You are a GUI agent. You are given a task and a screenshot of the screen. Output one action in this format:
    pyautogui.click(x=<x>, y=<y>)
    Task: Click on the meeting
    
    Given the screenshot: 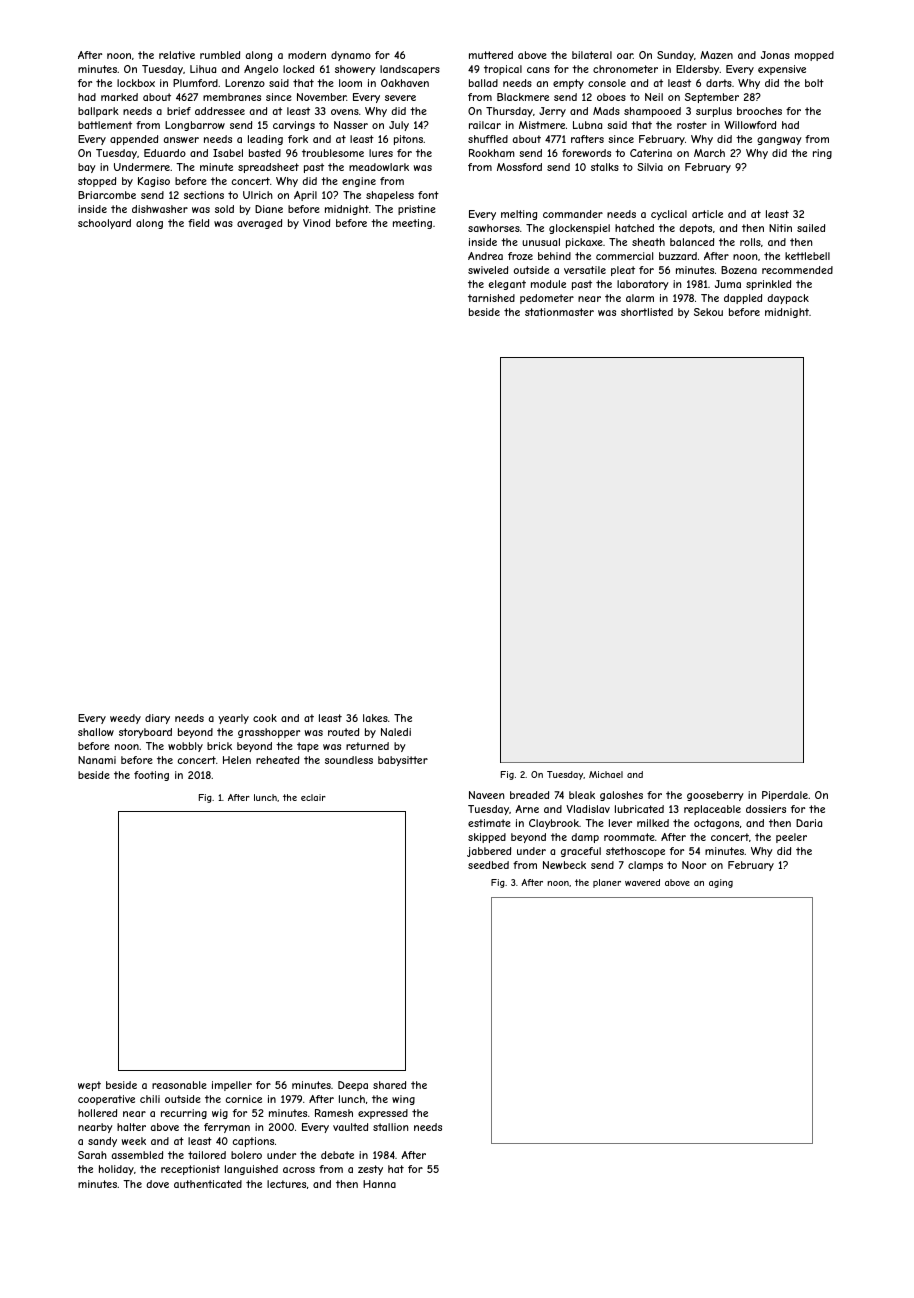 What is the action you would take?
    pyautogui.click(x=412, y=224)
